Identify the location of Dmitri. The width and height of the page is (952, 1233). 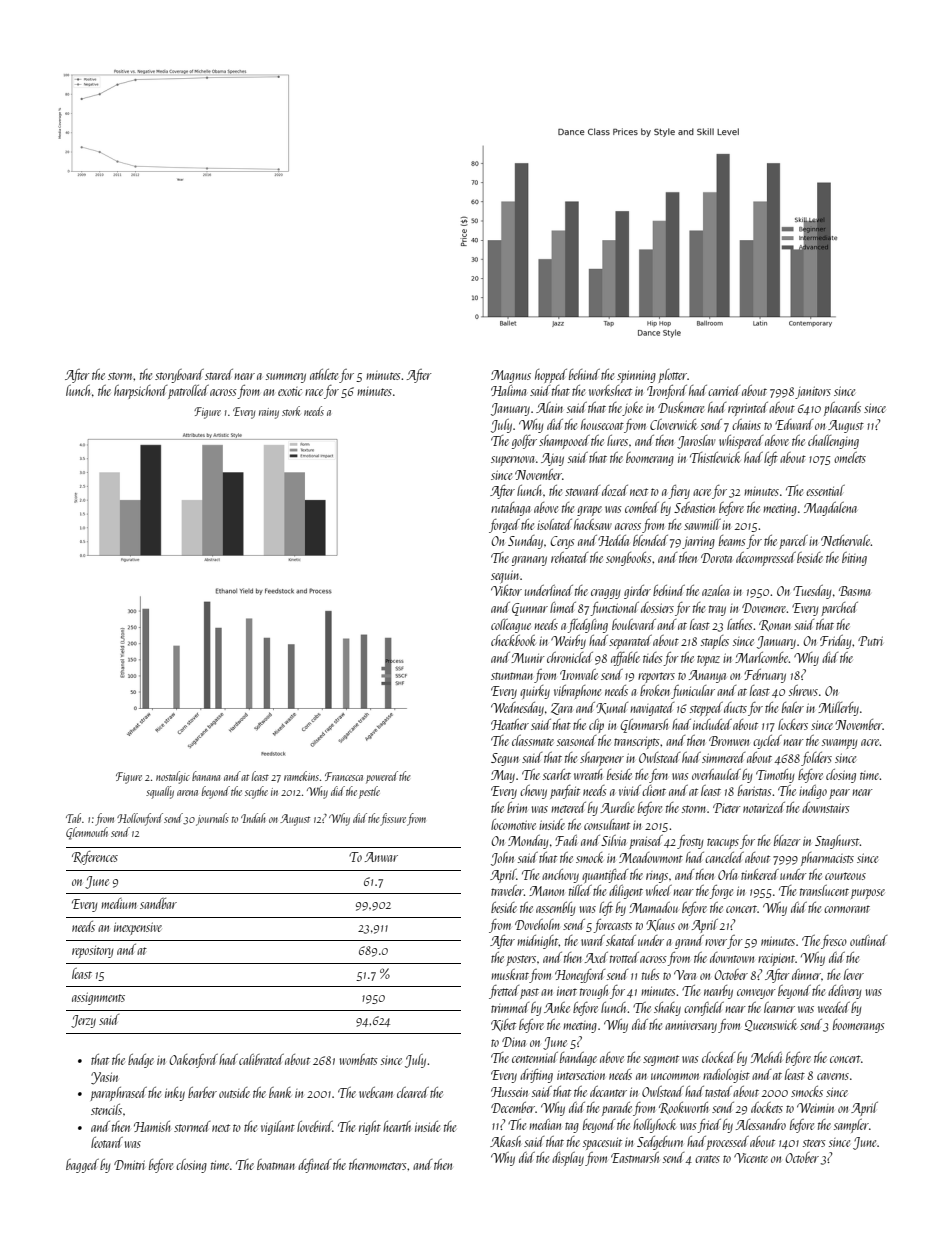
(129, 1165).
